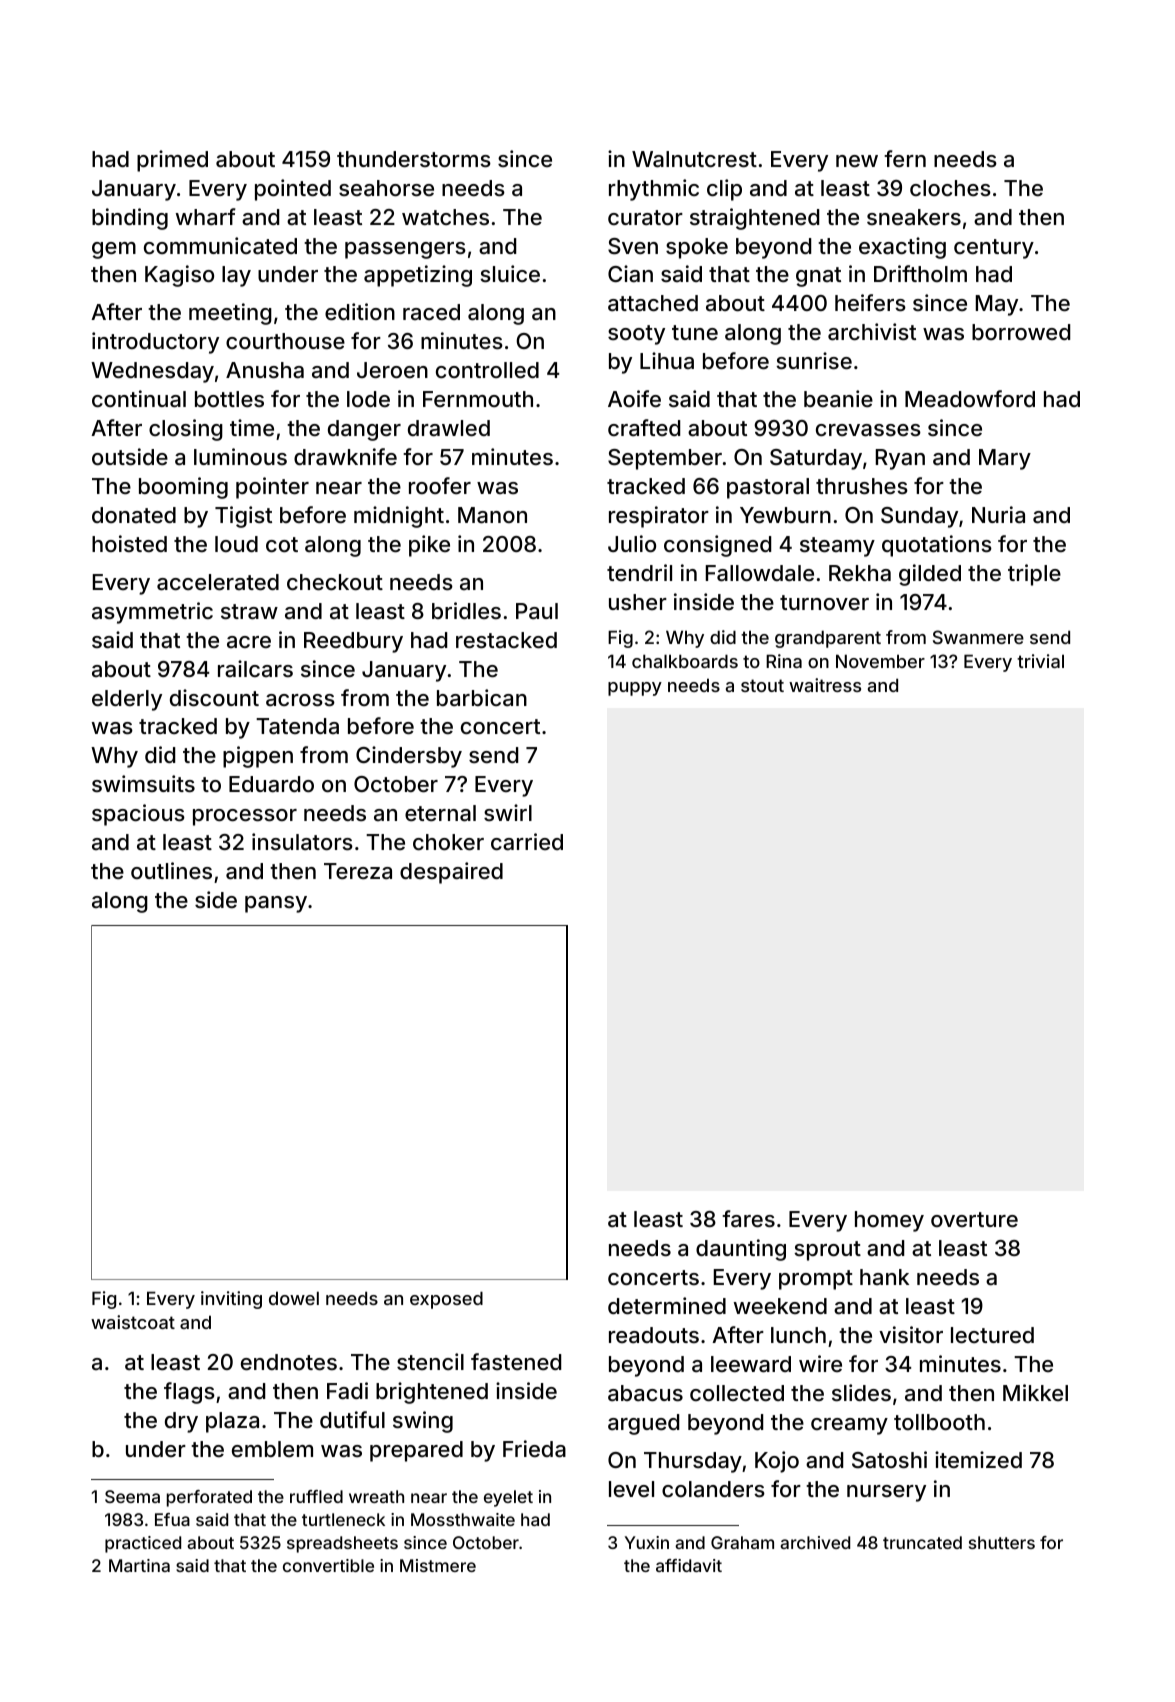  I want to click on archivist, so click(872, 332).
